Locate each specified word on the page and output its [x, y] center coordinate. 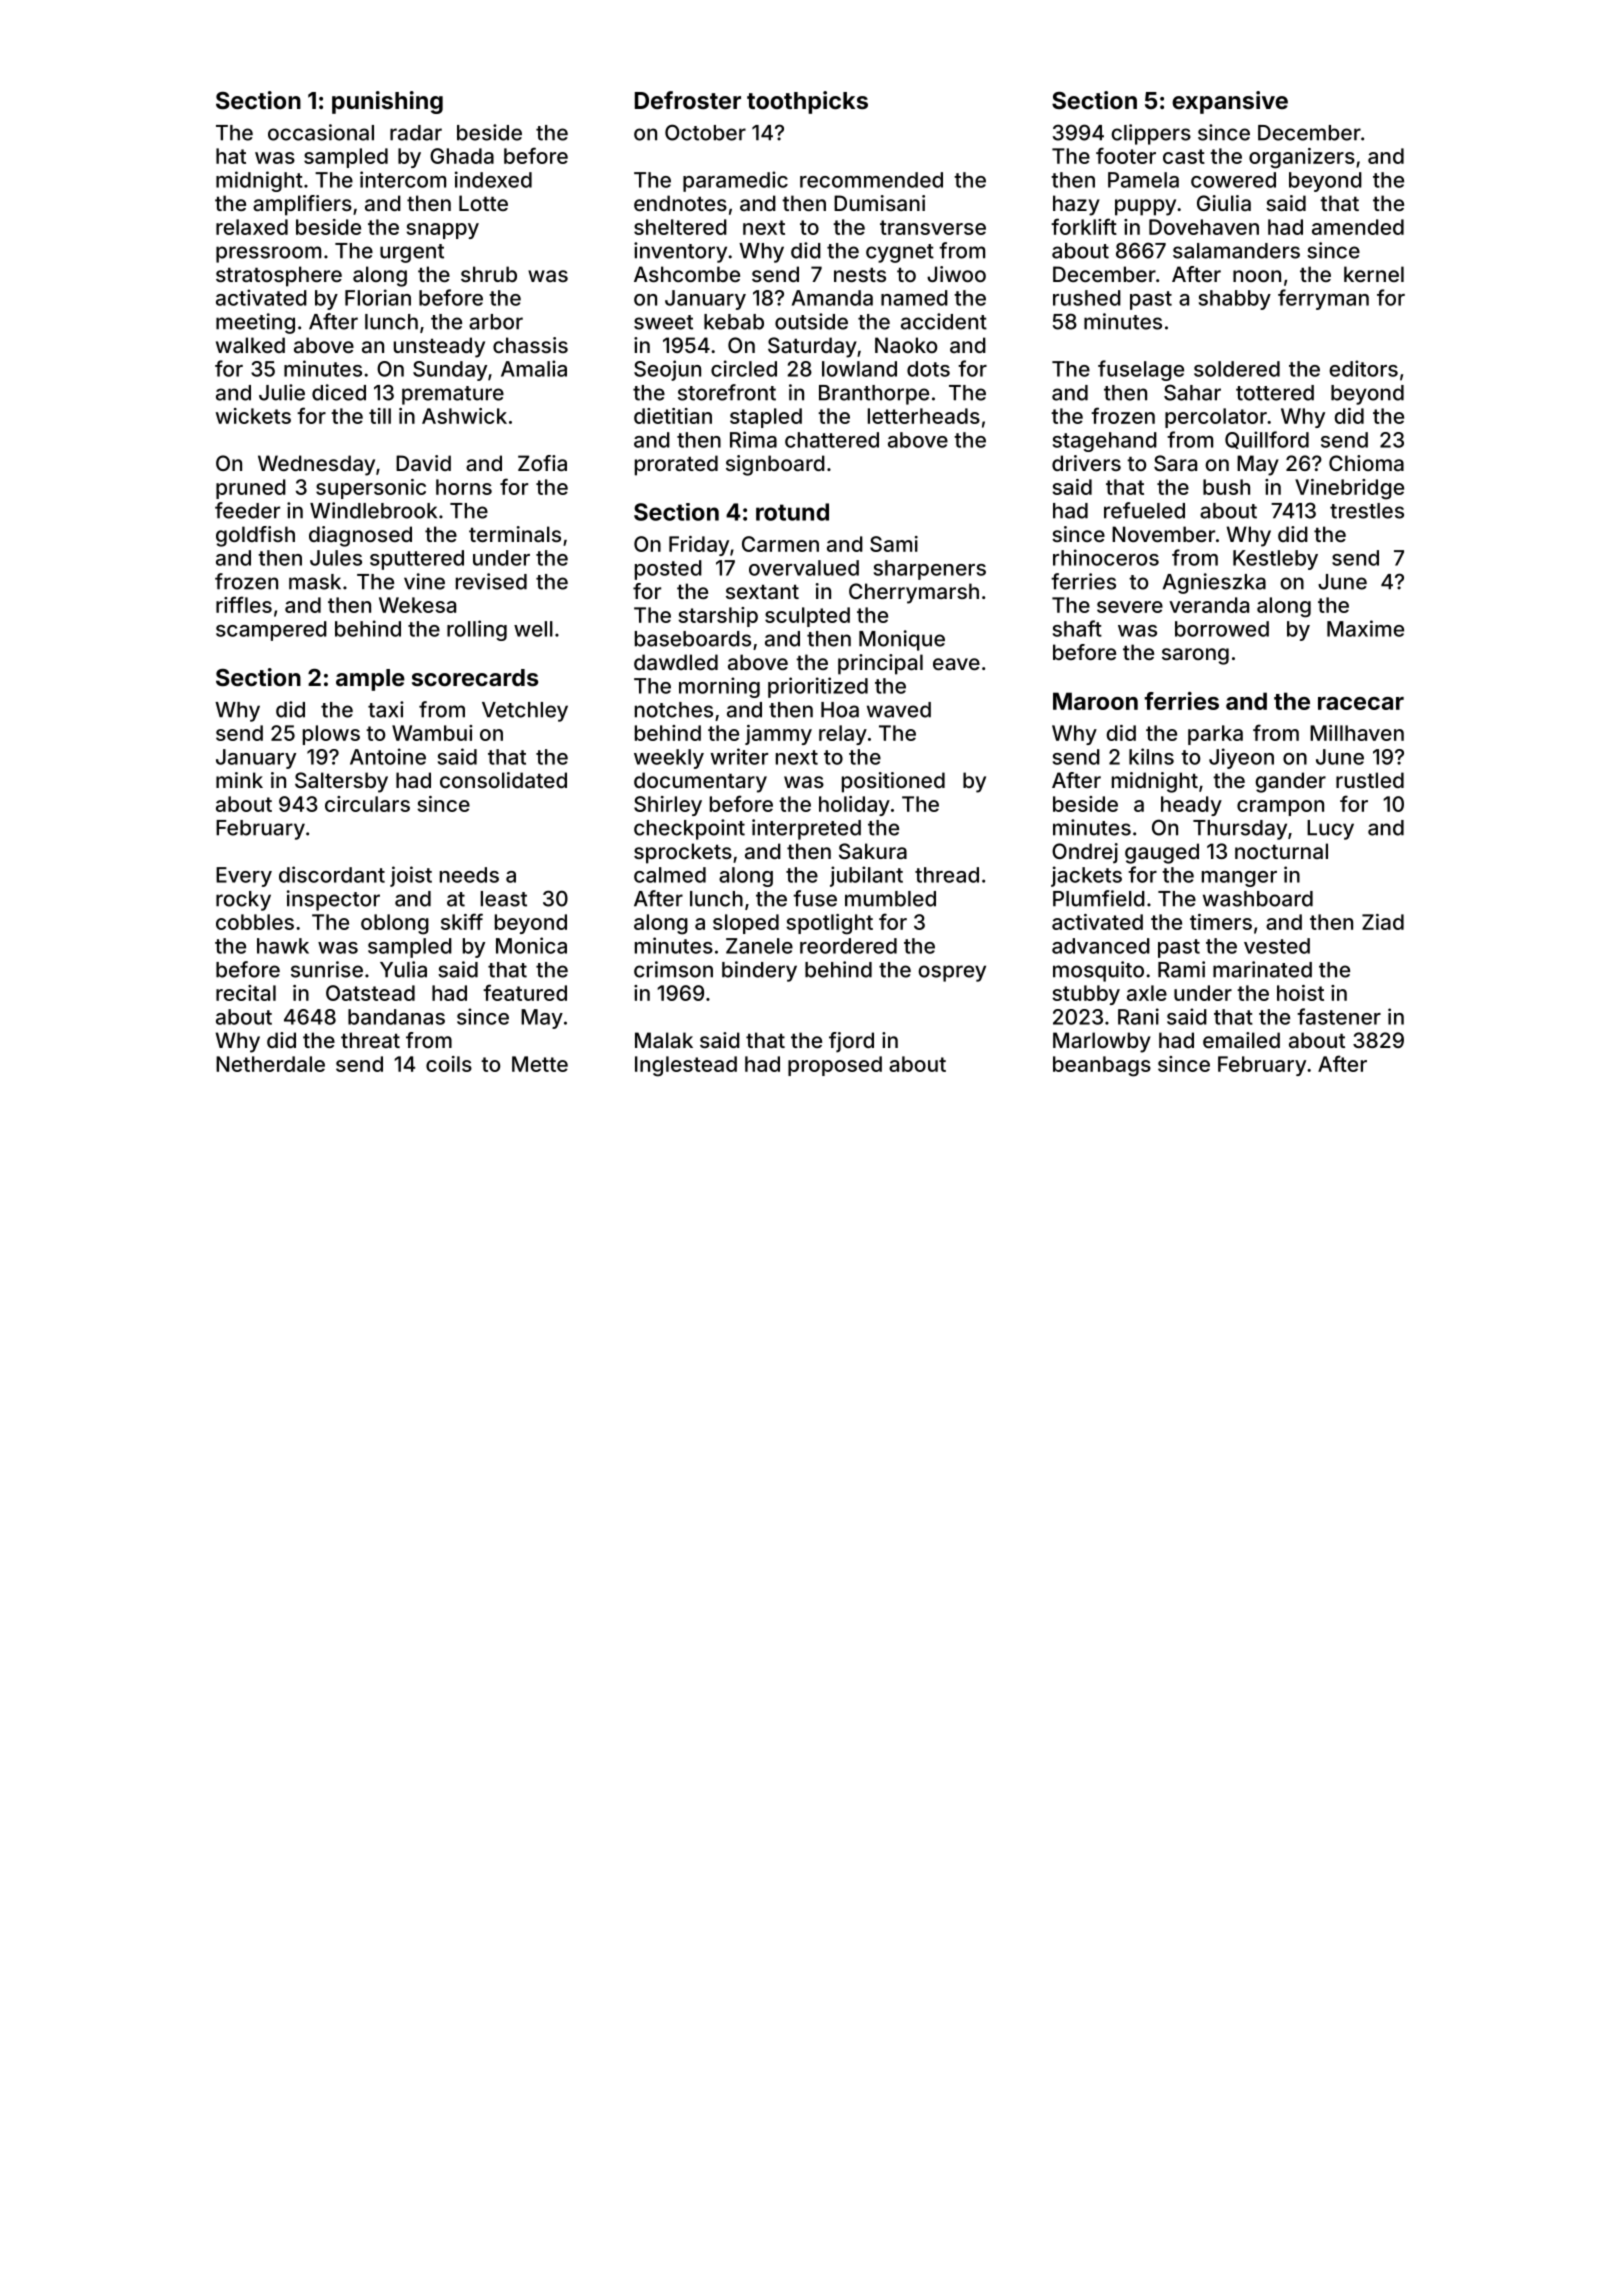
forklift [1084, 226]
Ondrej [1085, 853]
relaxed [252, 227]
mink [239, 780]
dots [928, 369]
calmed [670, 875]
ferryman [1323, 299]
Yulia [403, 969]
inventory [680, 252]
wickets [253, 416]
